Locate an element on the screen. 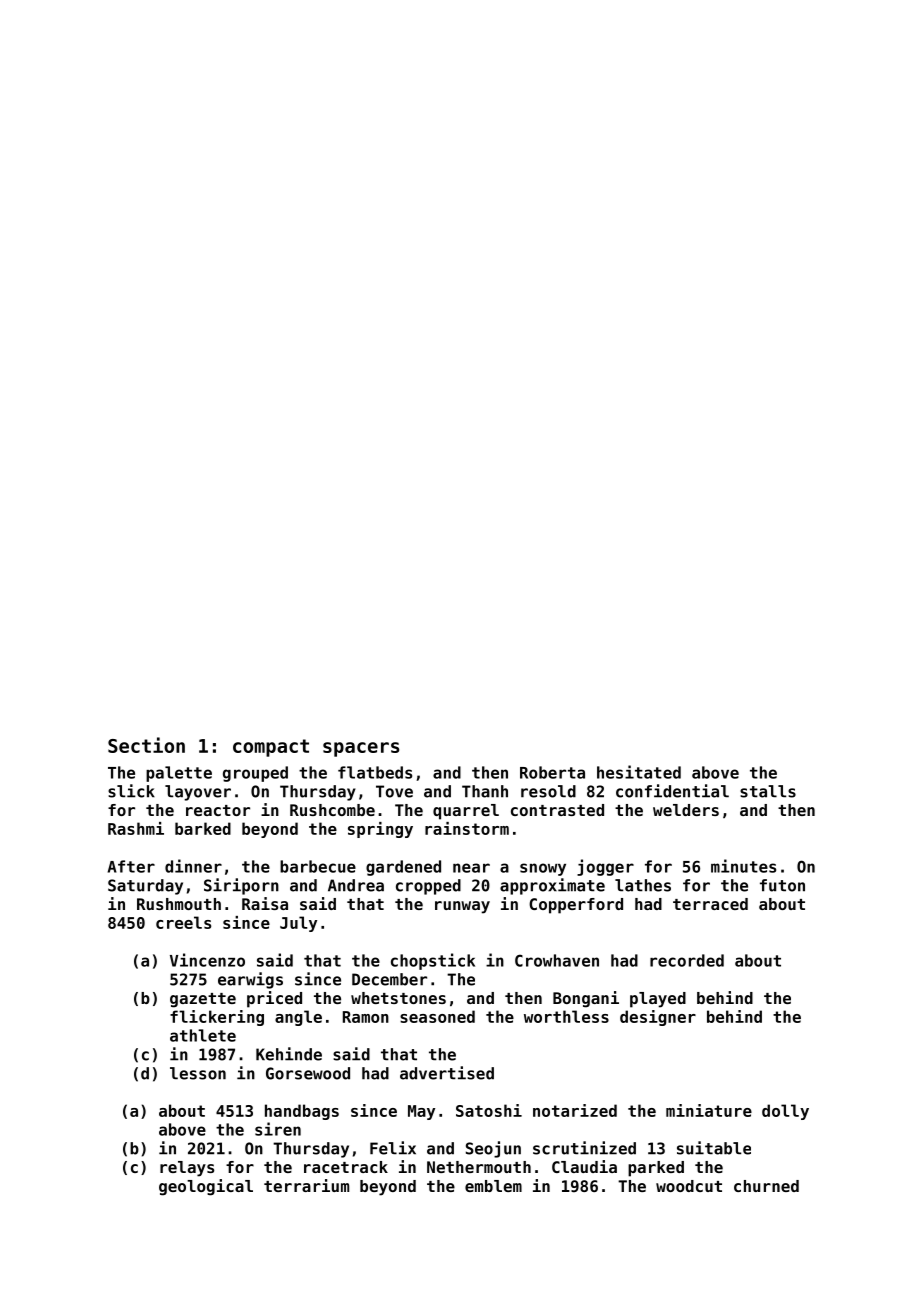 Image resolution: width=924 pixels, height=1308 pixels. advertised is located at coordinates (447, 1073).
